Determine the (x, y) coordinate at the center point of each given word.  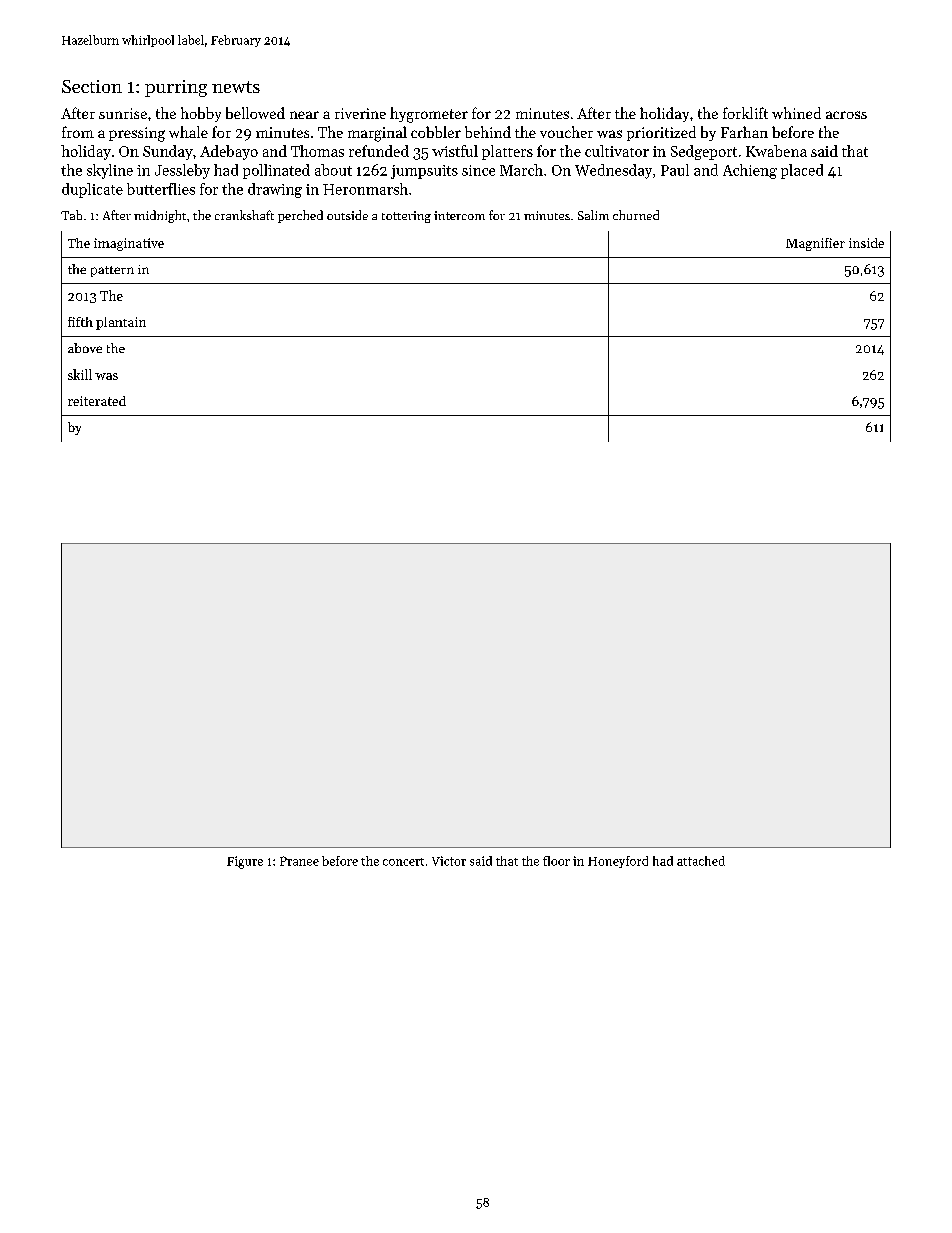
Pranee (299, 861)
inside (866, 243)
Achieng (750, 171)
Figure (245, 862)
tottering (406, 217)
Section (92, 86)
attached (701, 861)
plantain (121, 323)
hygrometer (429, 115)
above (85, 348)
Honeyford (618, 862)
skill (80, 374)
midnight (160, 216)
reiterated (97, 401)
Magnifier (815, 244)
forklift (745, 113)
